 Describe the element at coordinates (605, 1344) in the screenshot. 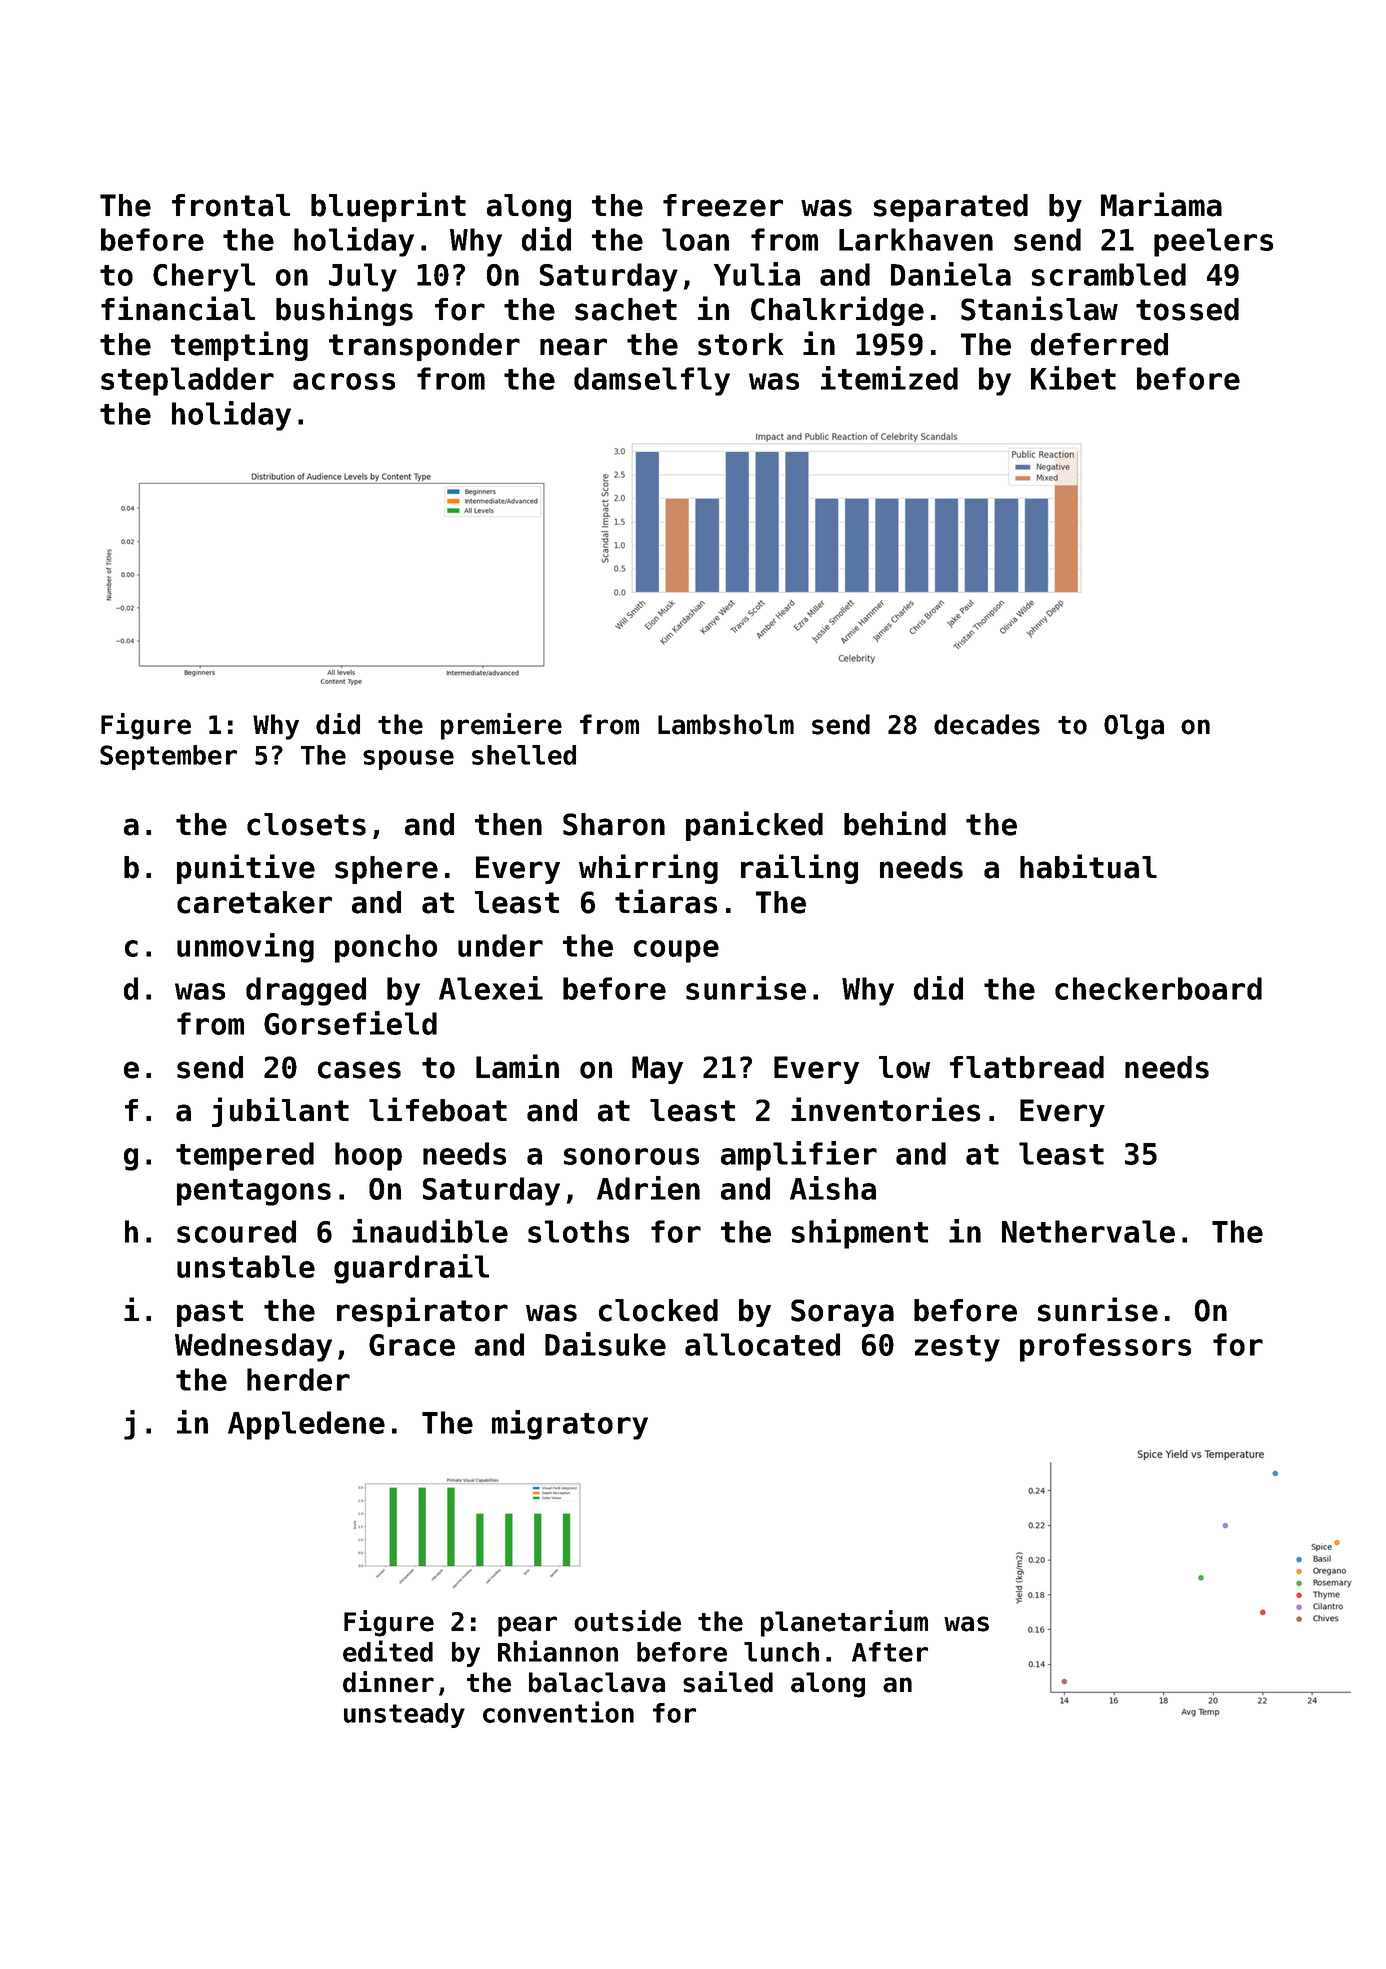

I see `Daisuke` at that location.
